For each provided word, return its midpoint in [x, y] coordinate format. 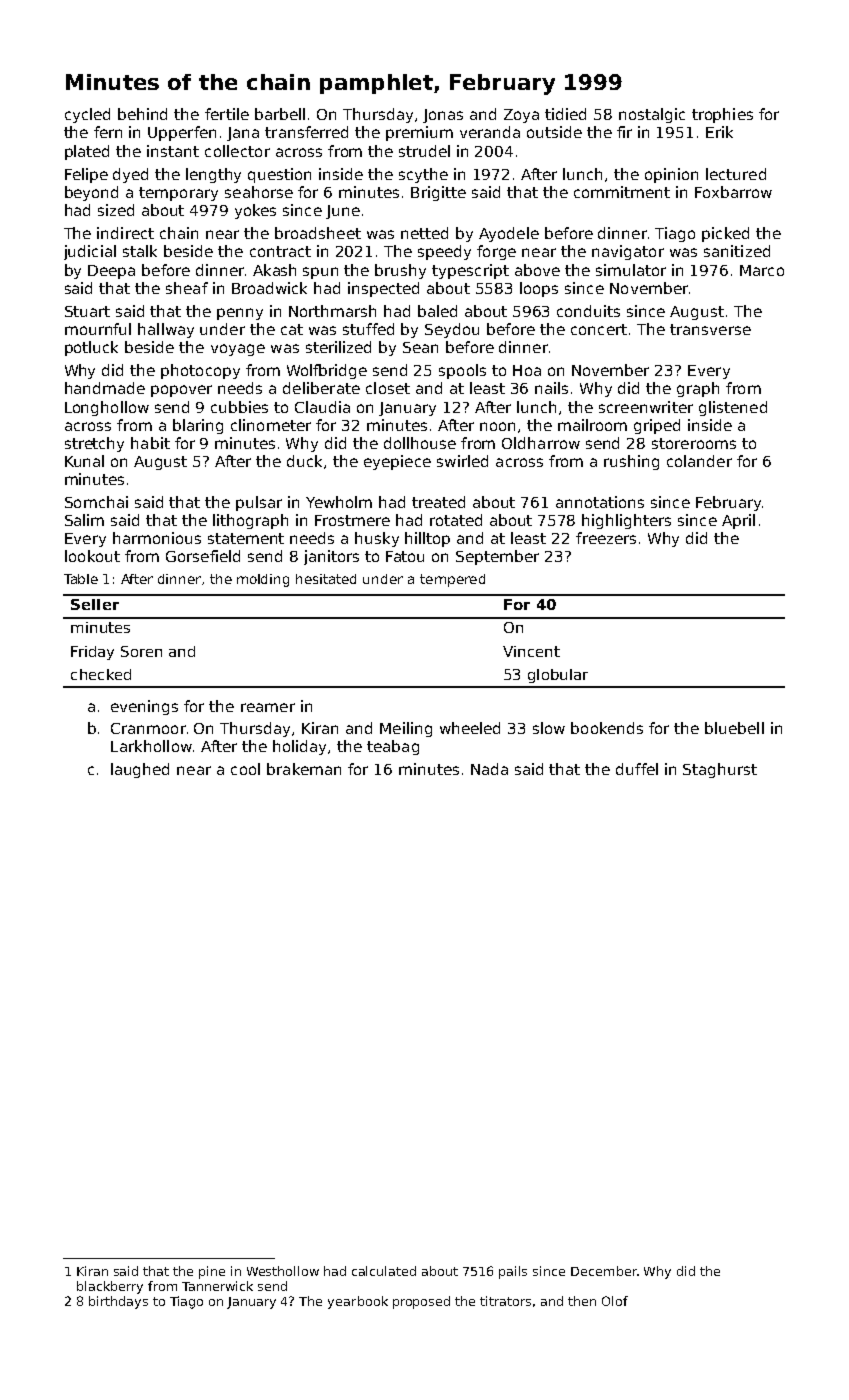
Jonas [443, 116]
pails [513, 1272]
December [604, 1271]
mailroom [592, 425]
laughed [140, 770]
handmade [105, 388]
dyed [130, 175]
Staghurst [720, 770]
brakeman [304, 769]
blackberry [110, 1287]
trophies [722, 115]
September [497, 557]
